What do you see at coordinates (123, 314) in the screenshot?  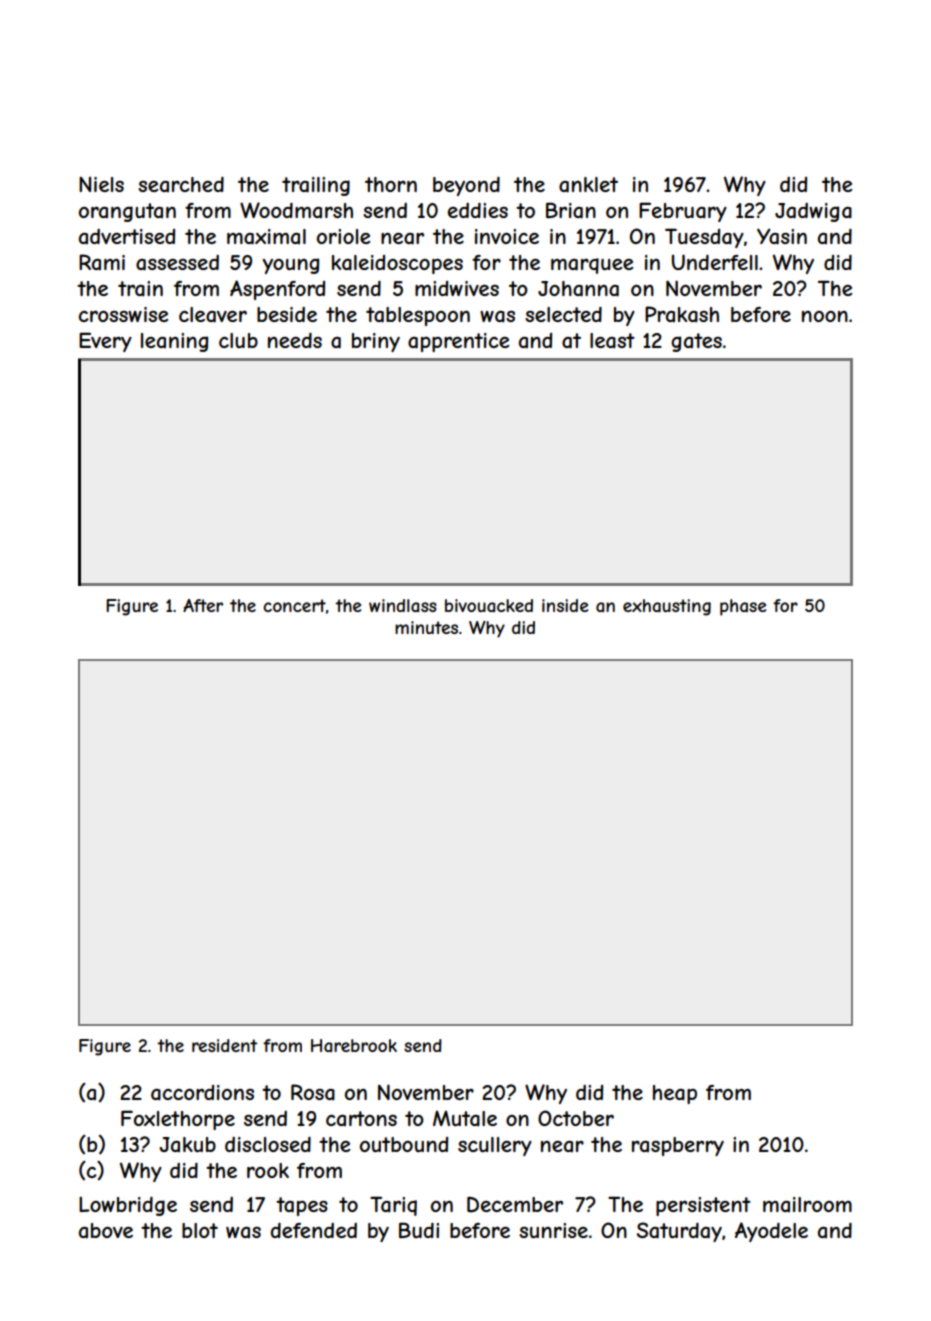 I see `crosswise` at bounding box center [123, 314].
